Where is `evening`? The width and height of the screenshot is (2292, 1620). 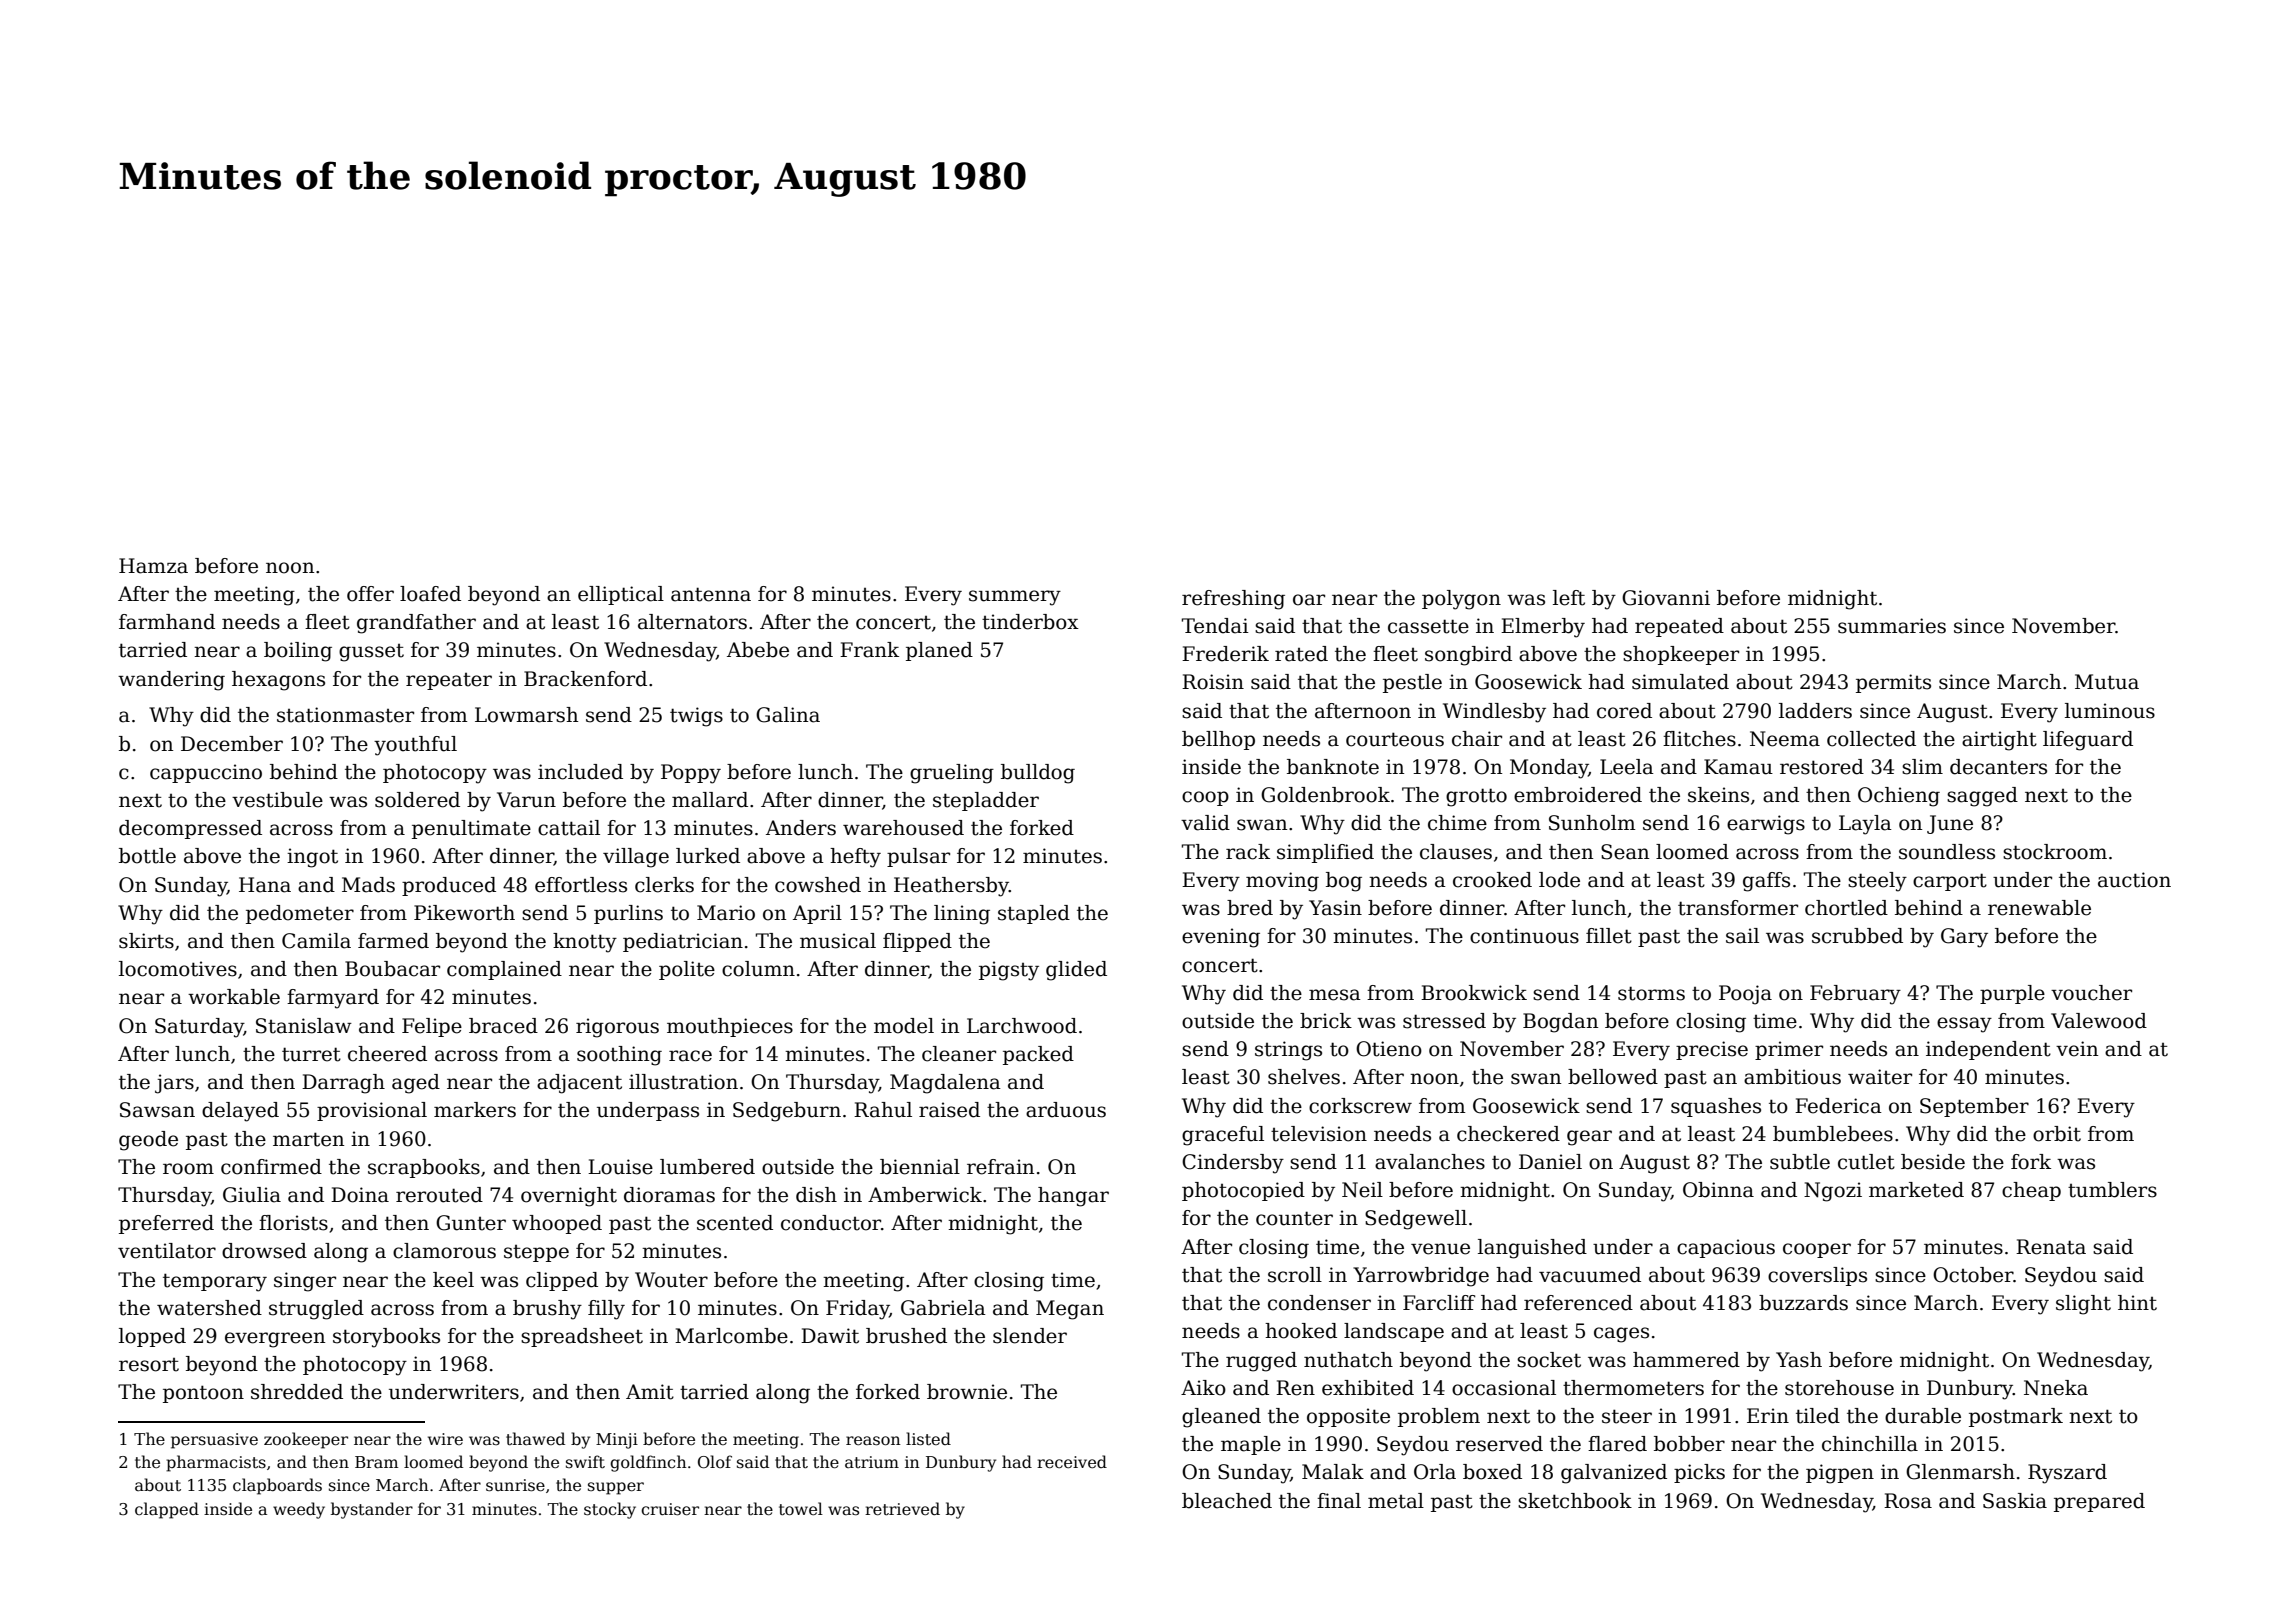 evening is located at coordinates (1221, 938).
